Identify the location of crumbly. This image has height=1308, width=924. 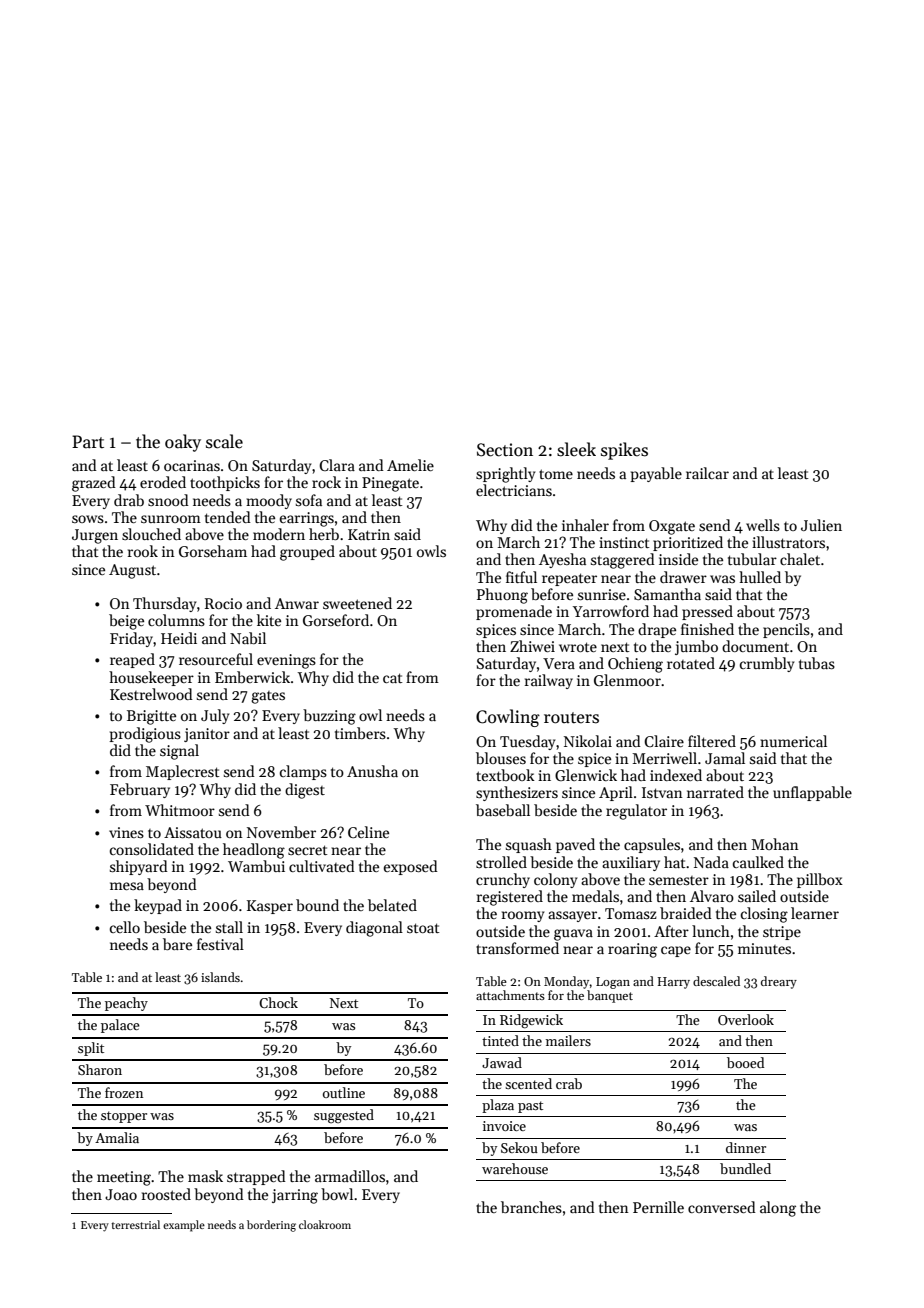
(767, 664).
